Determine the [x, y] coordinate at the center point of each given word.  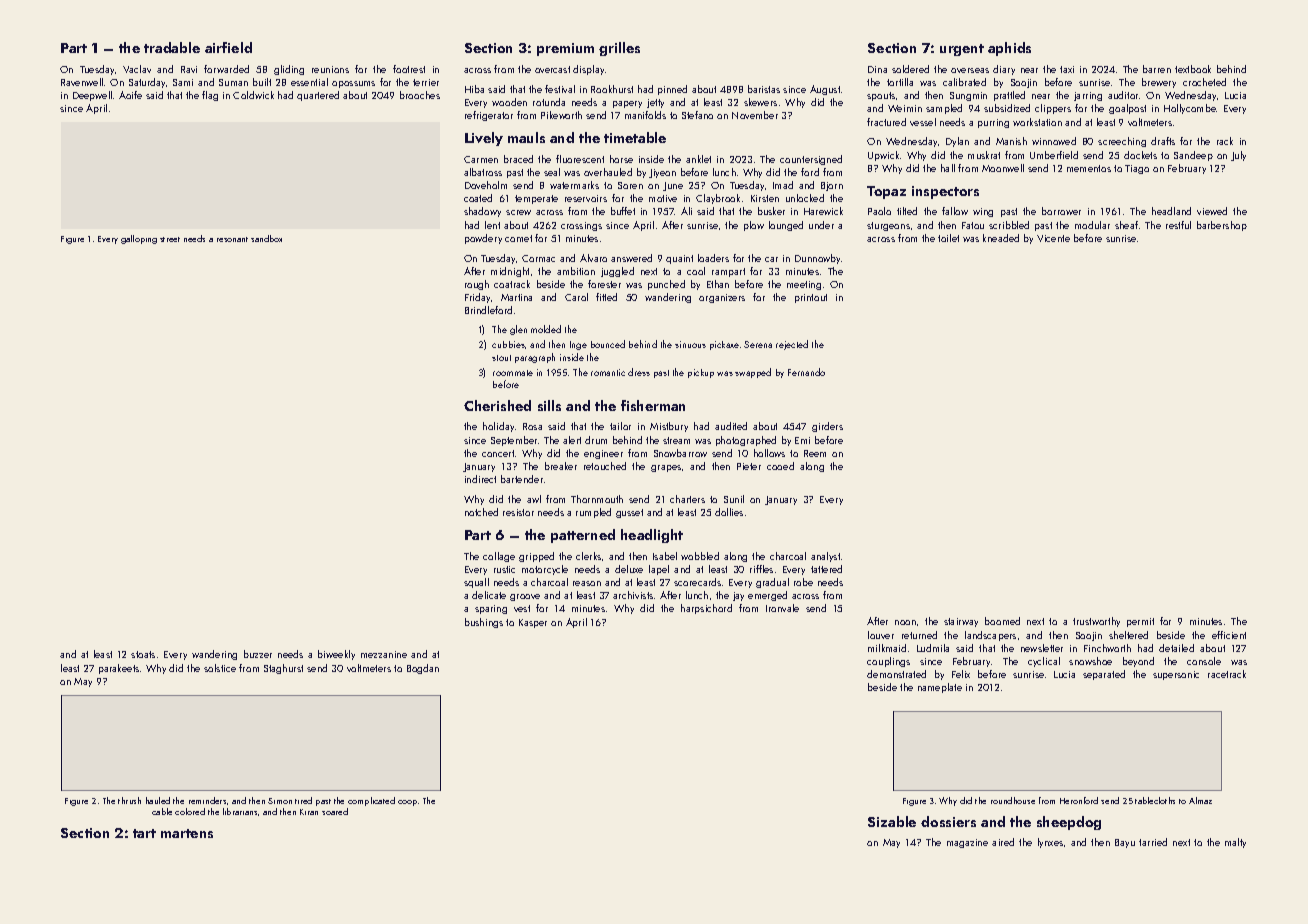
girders [827, 427]
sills [549, 405]
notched [481, 512]
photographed [746, 441]
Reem [815, 453]
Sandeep [1193, 156]
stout [501, 358]
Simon [280, 801]
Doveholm [486, 185]
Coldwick [253, 95]
